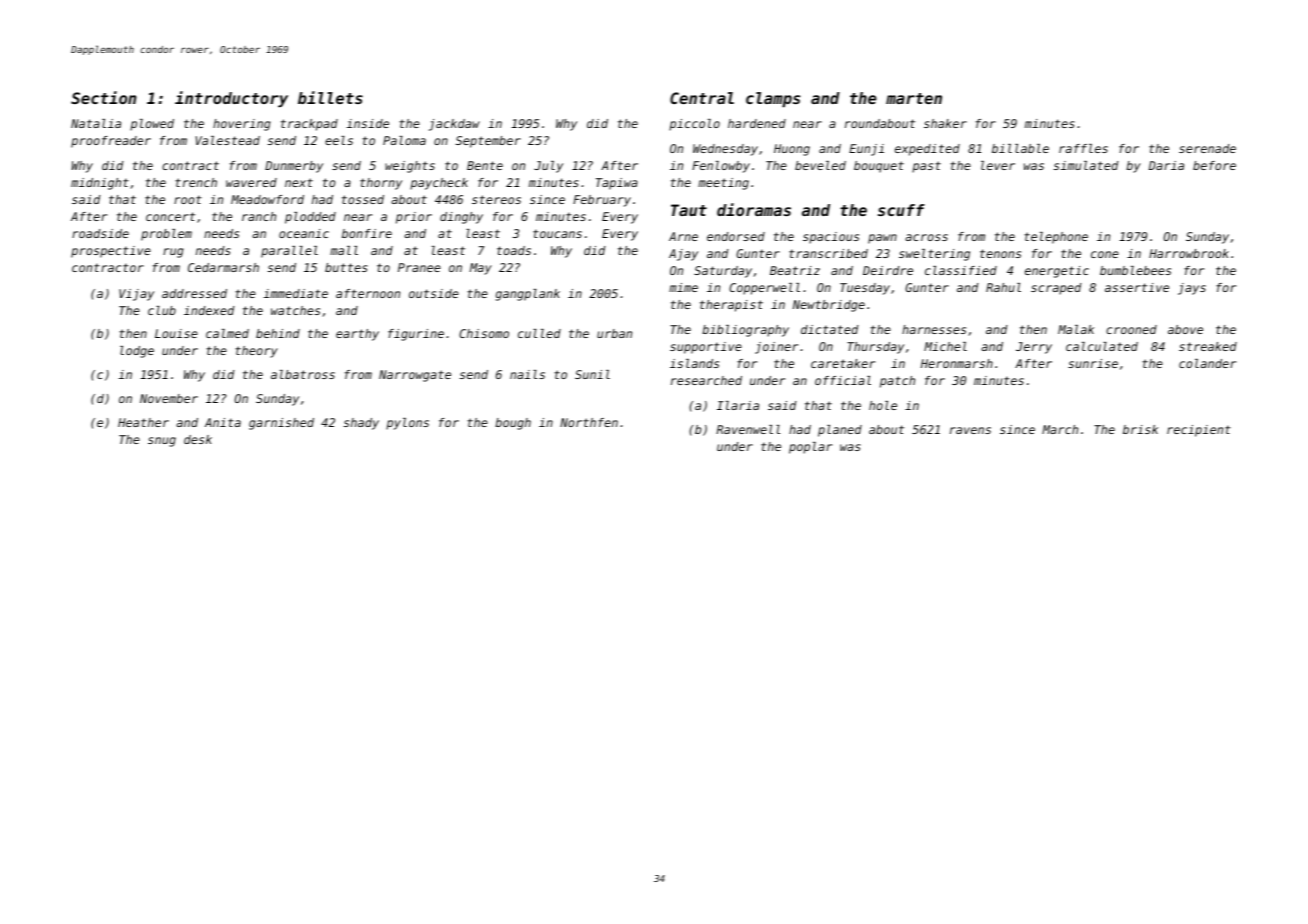  What do you see at coordinates (721, 167) in the screenshot?
I see `Fenlowby` at bounding box center [721, 167].
